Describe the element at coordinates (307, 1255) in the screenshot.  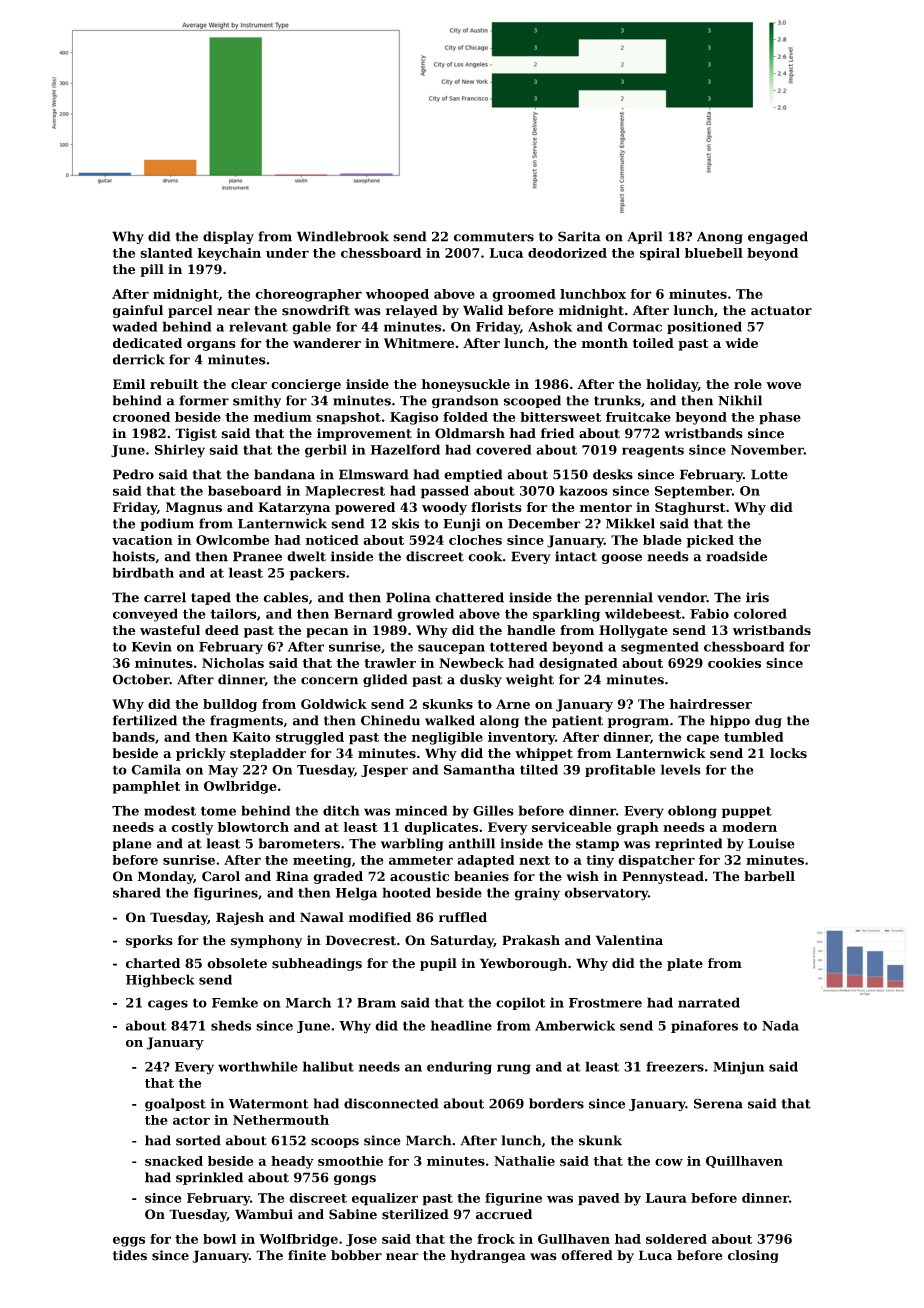
I see `finite` at that location.
